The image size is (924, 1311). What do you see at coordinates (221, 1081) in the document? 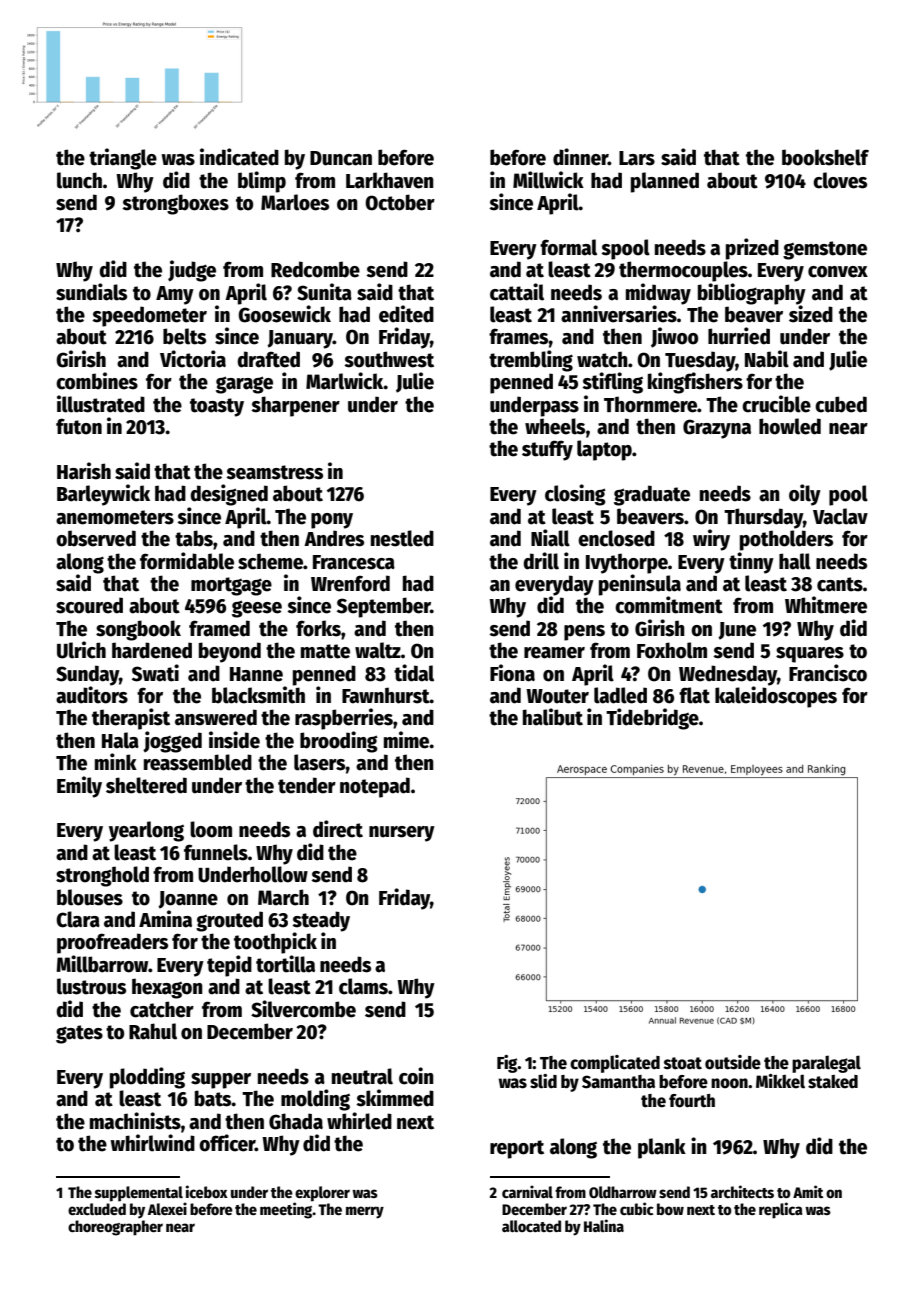
I see `supper` at bounding box center [221, 1081].
